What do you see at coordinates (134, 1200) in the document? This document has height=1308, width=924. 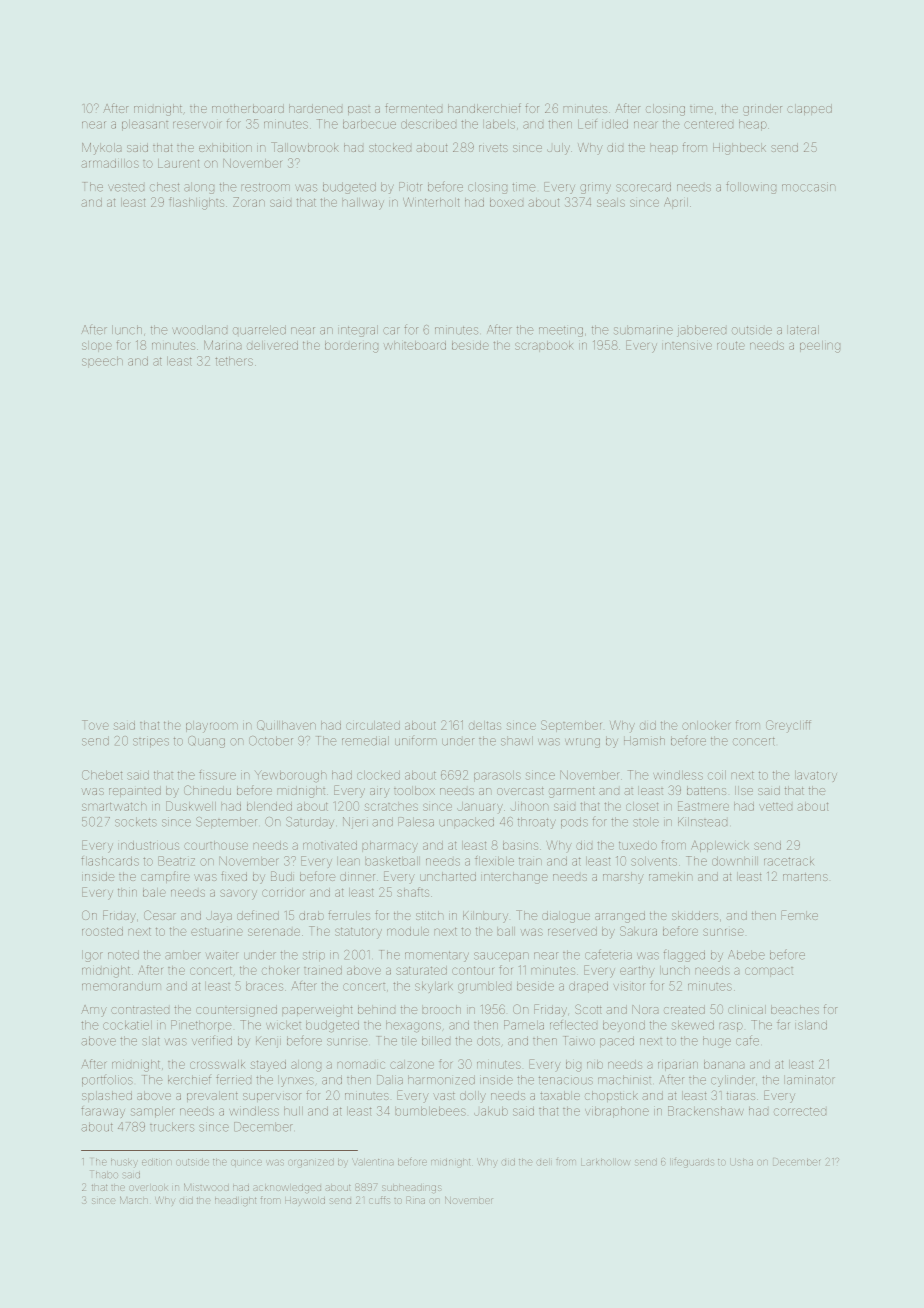 I see `March` at bounding box center [134, 1200].
